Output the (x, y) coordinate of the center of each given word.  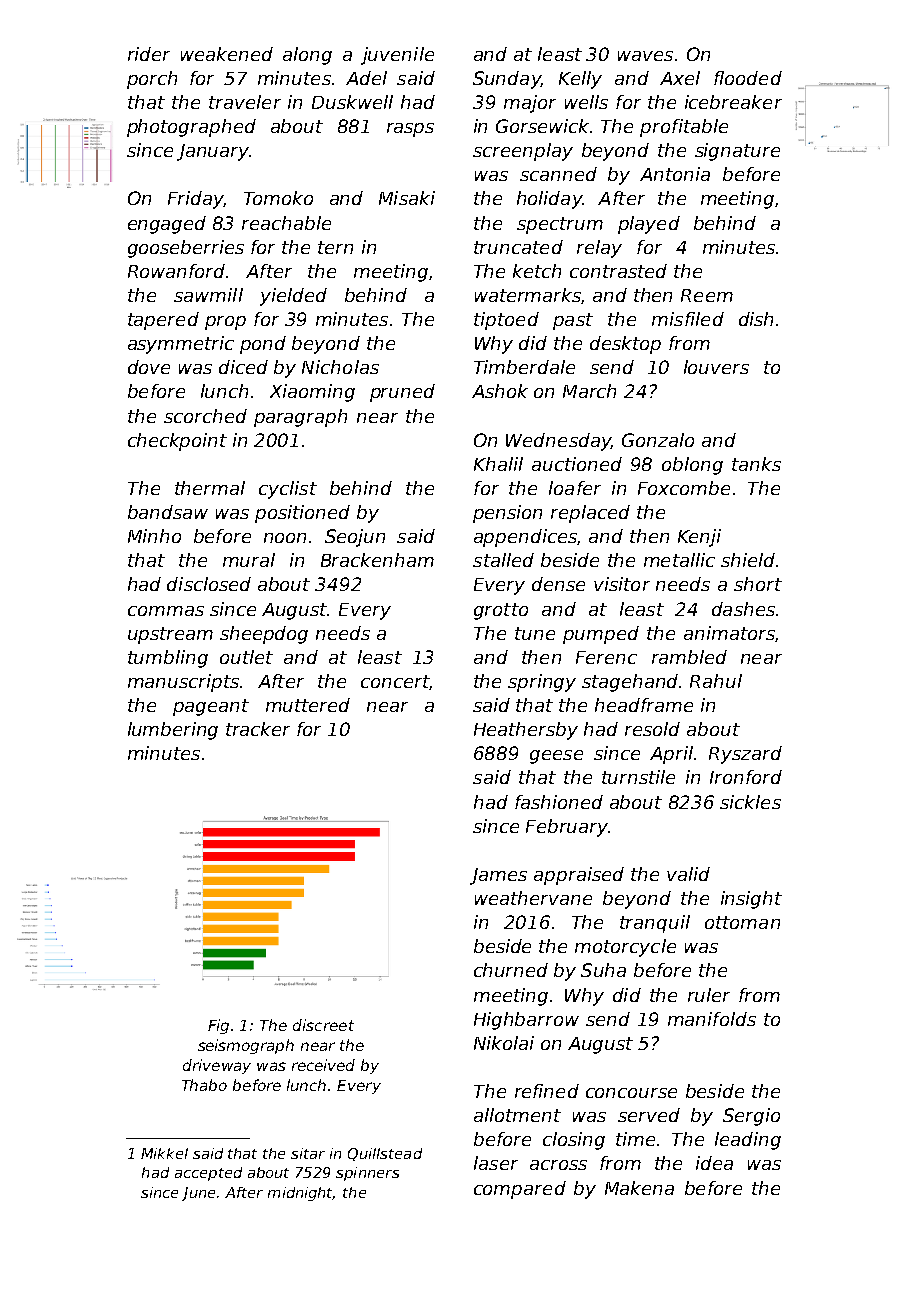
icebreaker (733, 102)
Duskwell (352, 102)
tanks (756, 464)
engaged (167, 225)
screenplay (523, 152)
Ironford (746, 777)
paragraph (300, 418)
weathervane (533, 898)
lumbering (173, 731)
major (530, 104)
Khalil (498, 464)
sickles (750, 802)
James (498, 876)
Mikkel (164, 1153)
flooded (748, 78)
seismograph (246, 1046)
